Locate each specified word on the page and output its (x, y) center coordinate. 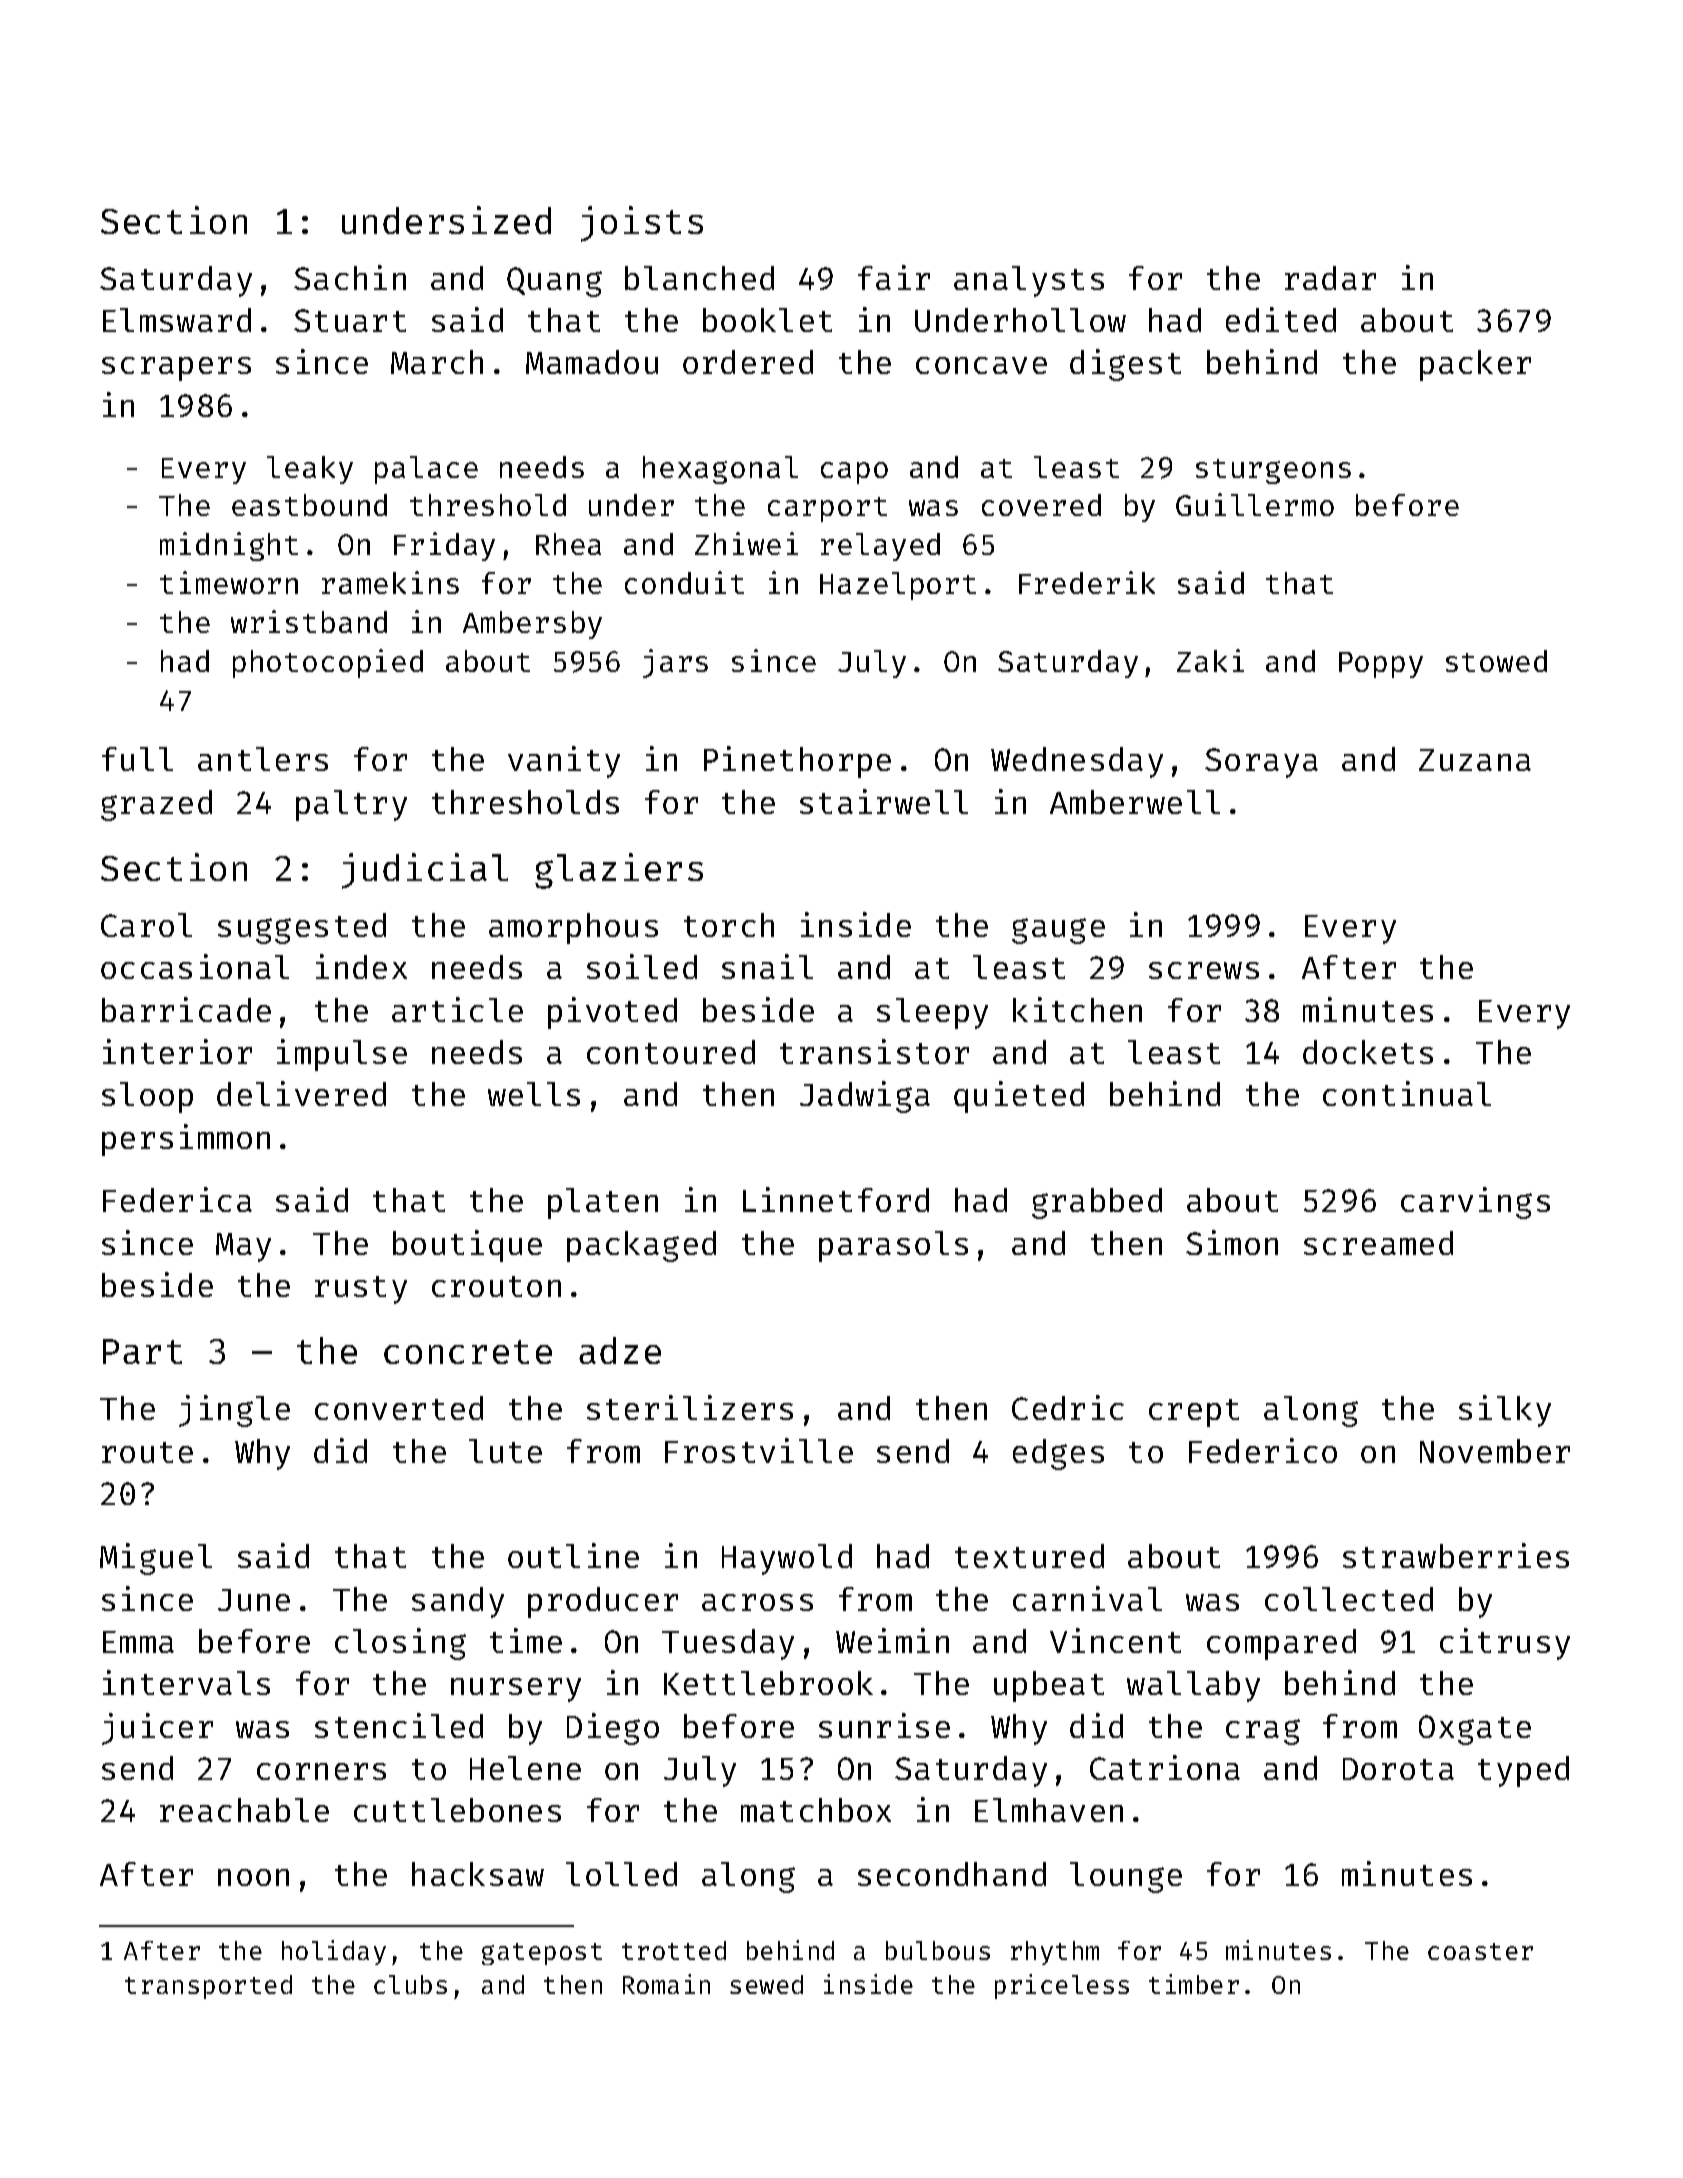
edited (1281, 319)
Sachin (350, 277)
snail (767, 966)
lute (505, 1451)
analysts (1029, 281)
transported (208, 1987)
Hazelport (898, 586)
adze (620, 1350)
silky (1505, 1411)
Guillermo (1255, 504)
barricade (186, 1009)
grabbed (1097, 1203)
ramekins (390, 582)
